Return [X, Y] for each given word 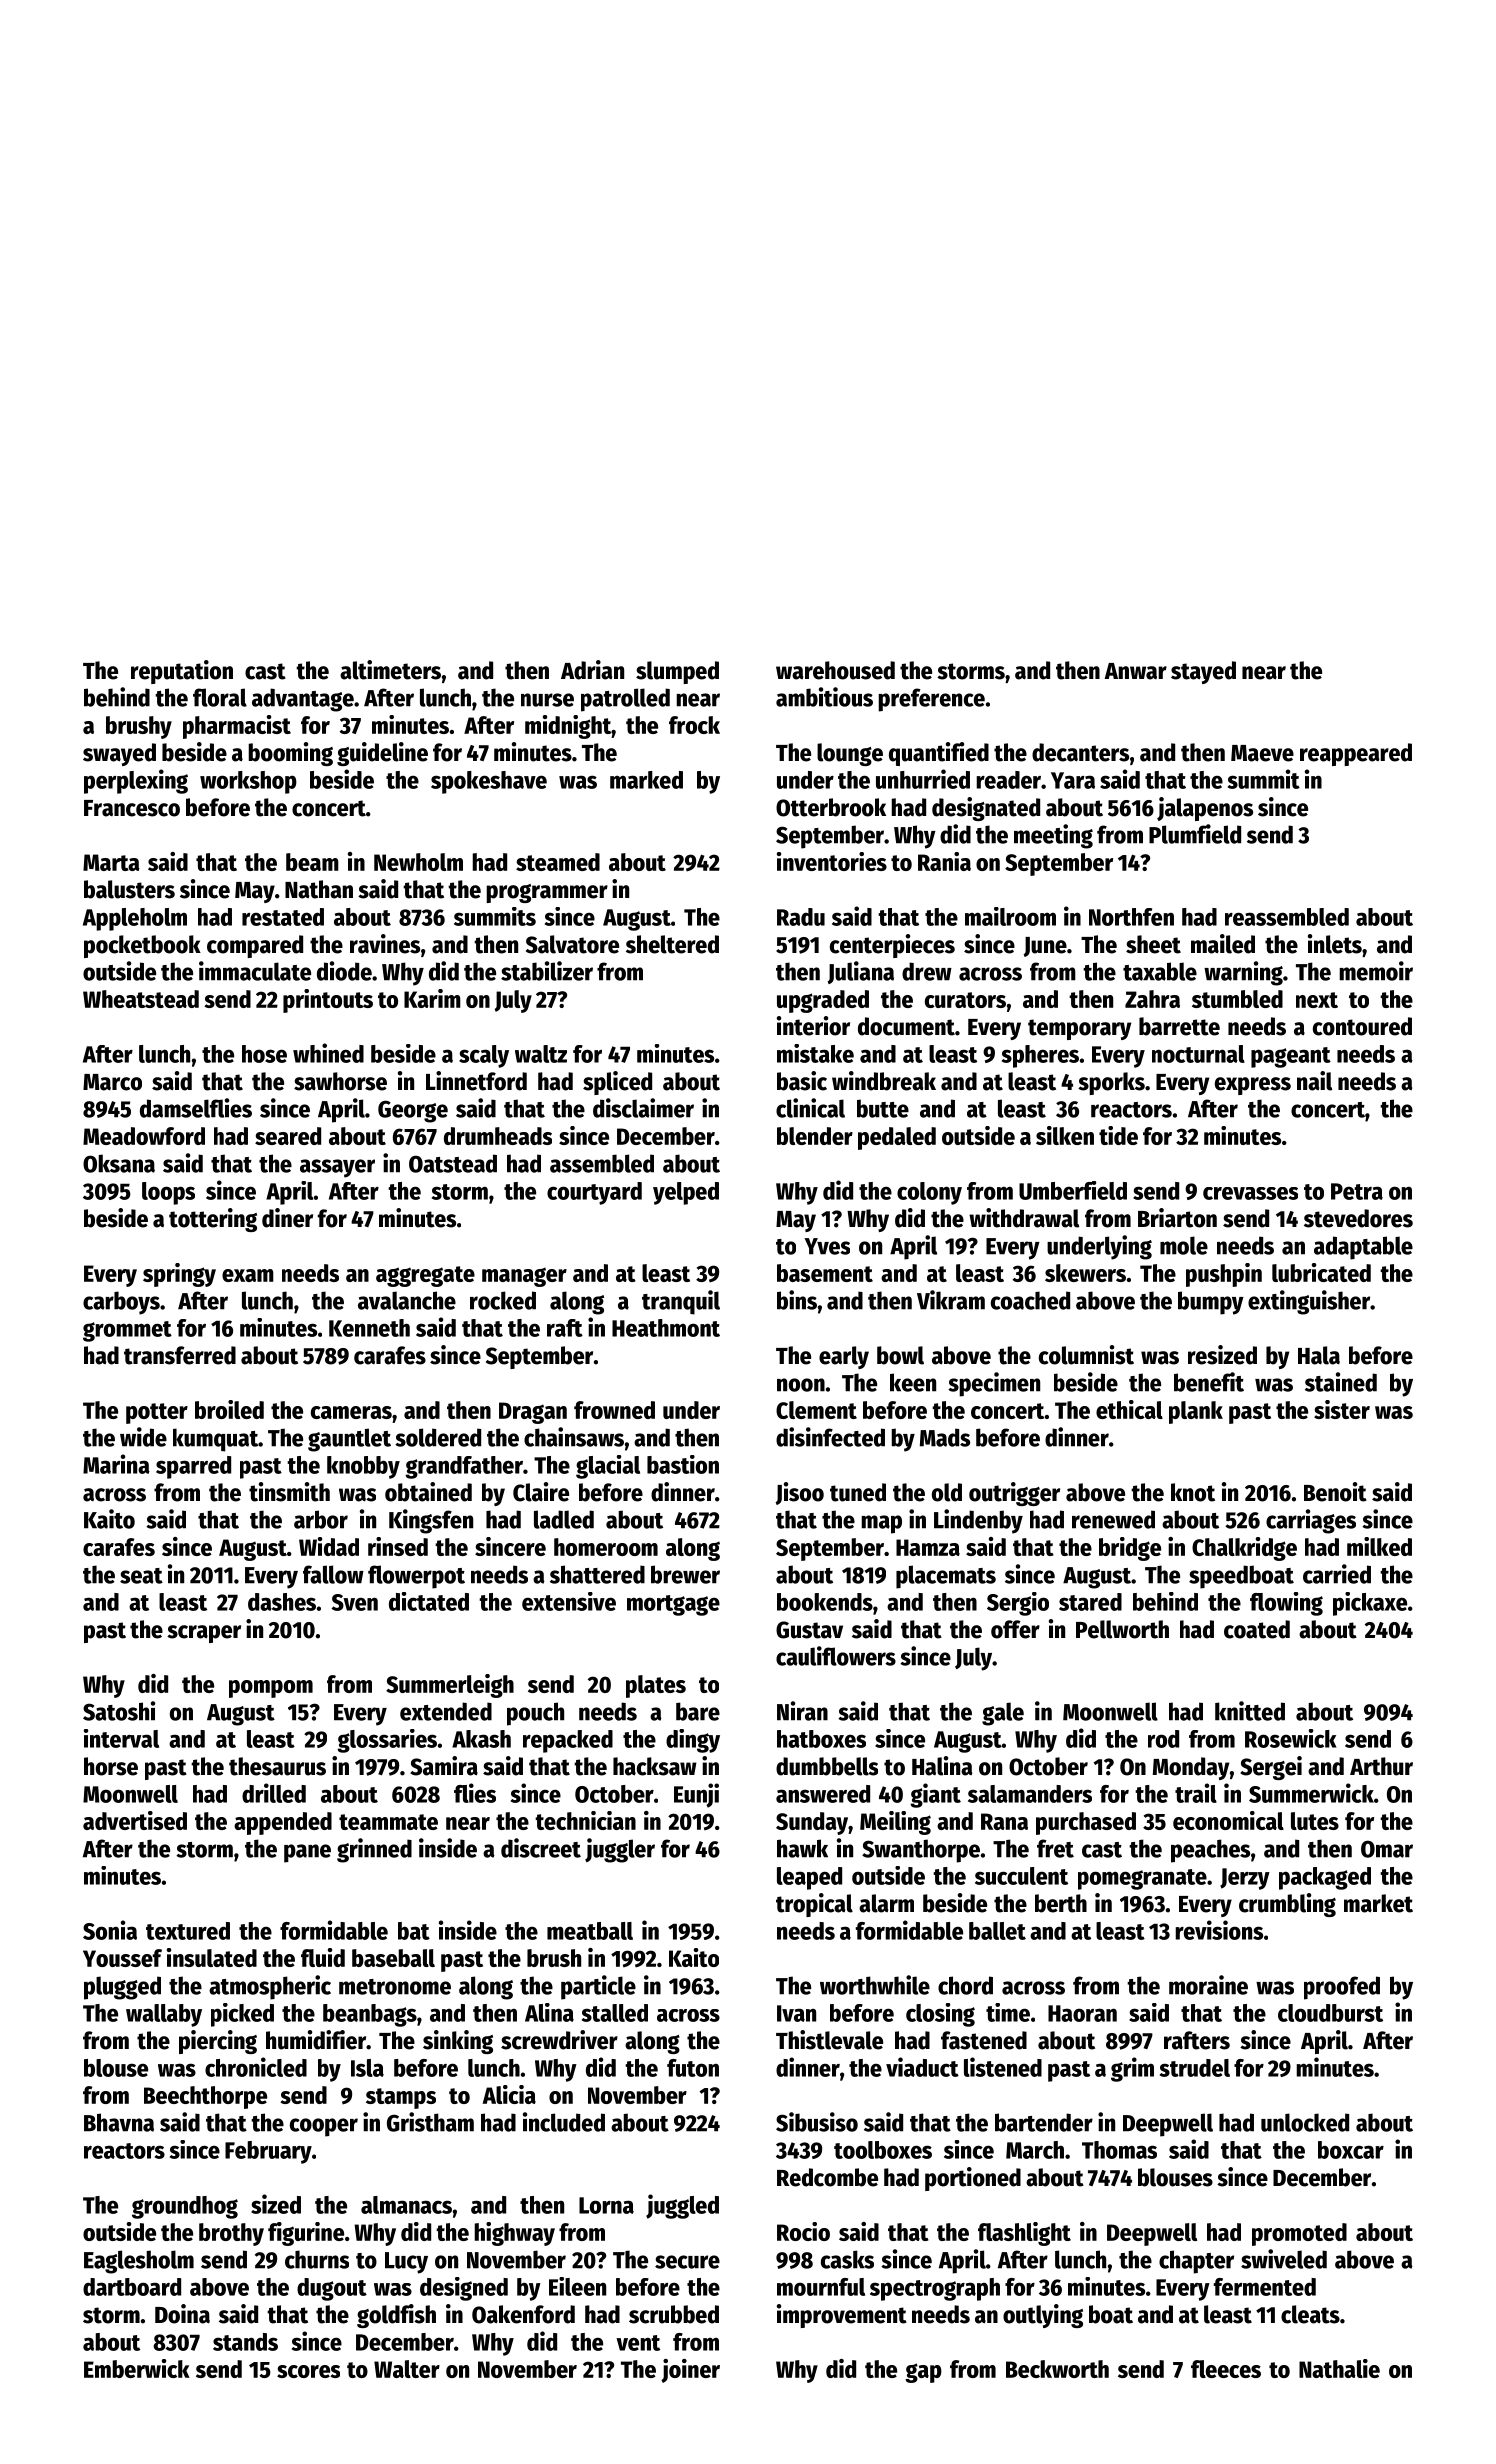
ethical [1129, 1409]
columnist [1086, 1355]
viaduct [922, 2067]
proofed [1342, 1988]
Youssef [122, 1958]
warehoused [835, 670]
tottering [213, 1220]
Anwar [1135, 671]
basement [825, 1273]
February [268, 2152]
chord [965, 1985]
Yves [827, 1246]
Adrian [592, 670]
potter [157, 1413]
